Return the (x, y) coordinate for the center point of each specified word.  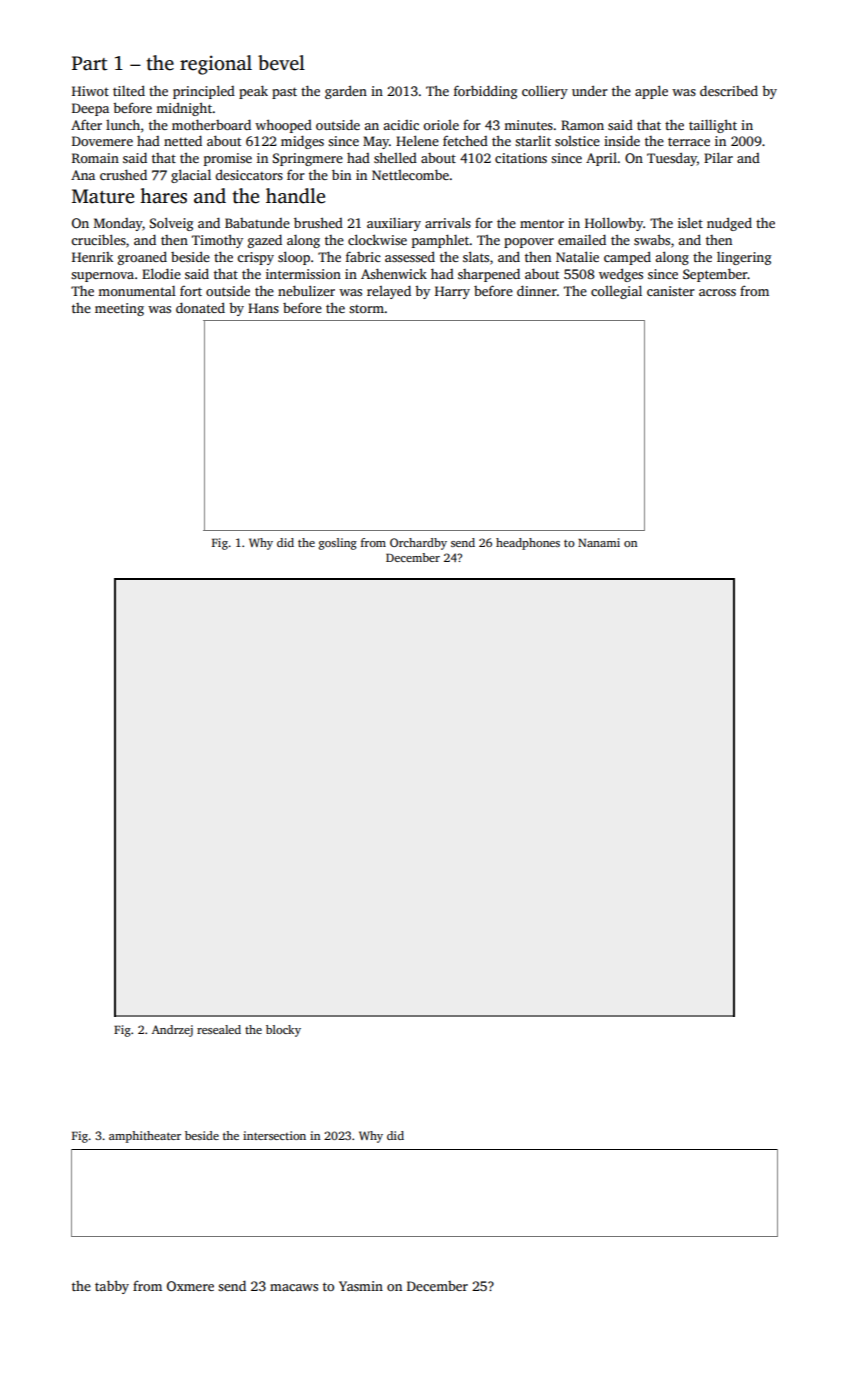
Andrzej (172, 1031)
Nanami (599, 542)
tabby (112, 1287)
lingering (744, 258)
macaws (294, 1287)
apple (651, 92)
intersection (274, 1135)
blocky (283, 1031)
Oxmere (190, 1286)
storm (366, 309)
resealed (219, 1029)
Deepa (90, 109)
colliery (545, 92)
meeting (119, 309)
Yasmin (361, 1286)
